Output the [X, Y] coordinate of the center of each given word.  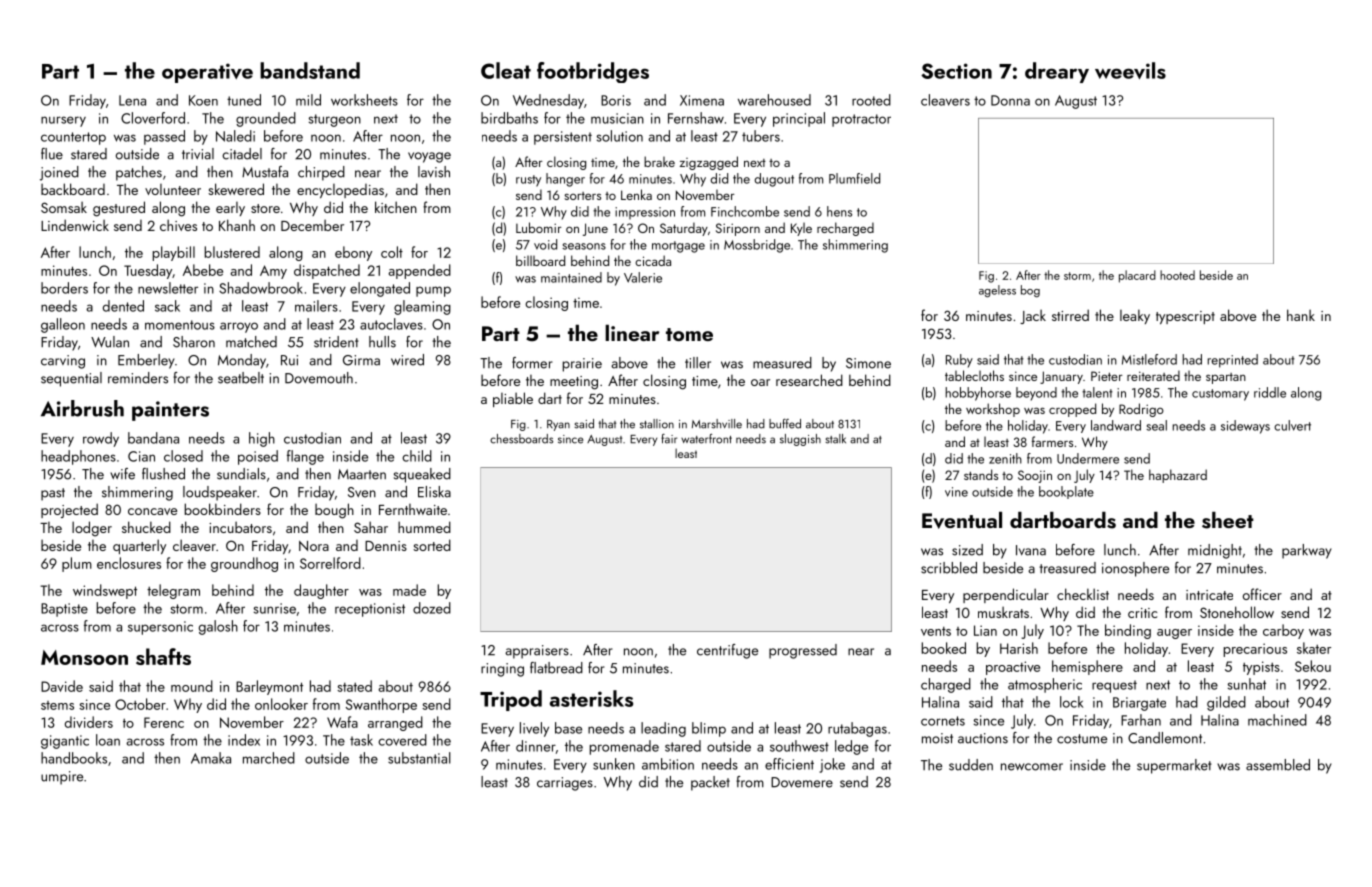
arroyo [239, 327]
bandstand [310, 70]
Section [956, 71]
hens [839, 211]
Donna [1010, 100]
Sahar [371, 527]
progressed [803, 651]
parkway [1307, 551]
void [545, 244]
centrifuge [727, 651]
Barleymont [269, 687]
